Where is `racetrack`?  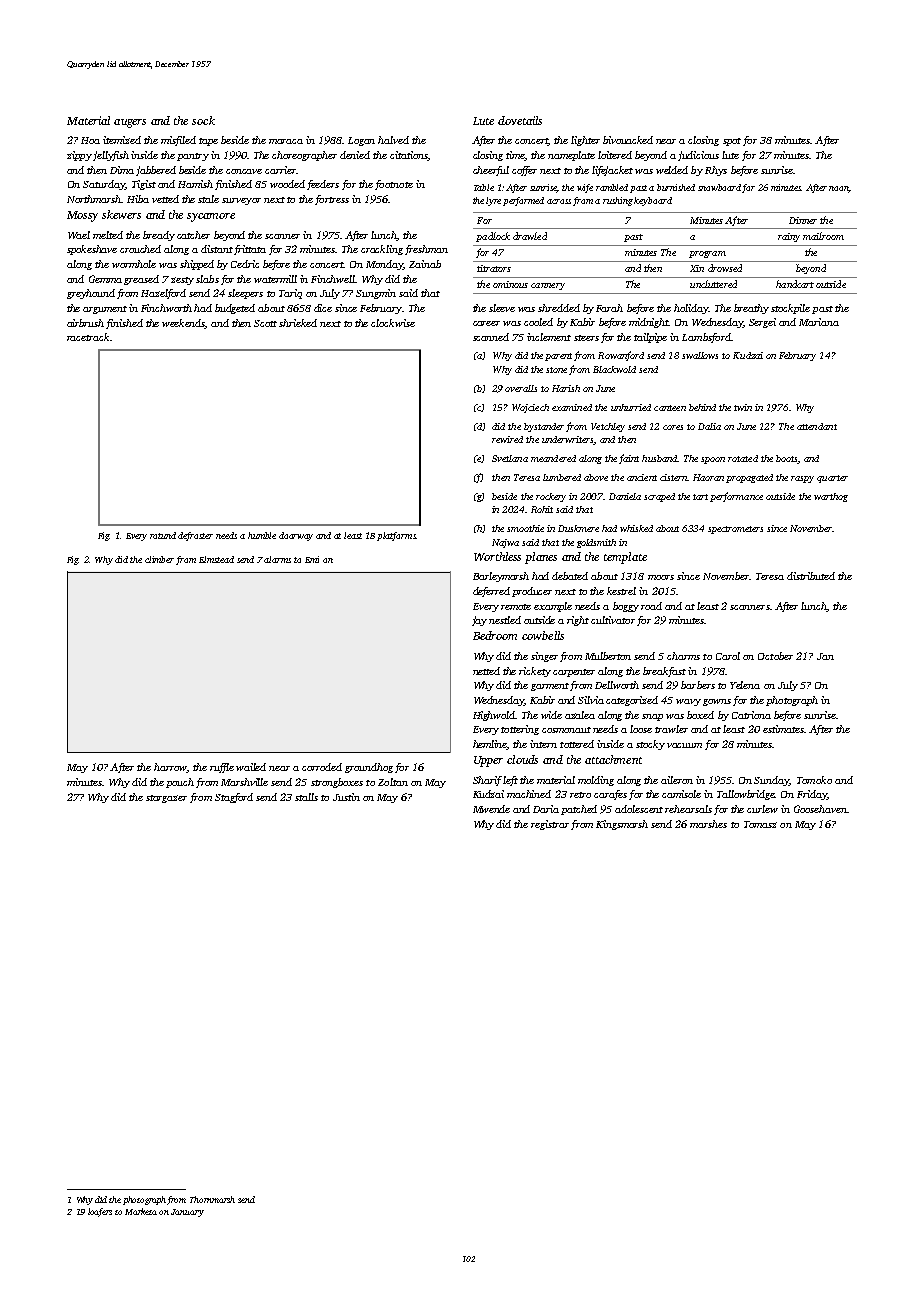 racetrack is located at coordinates (88, 337).
